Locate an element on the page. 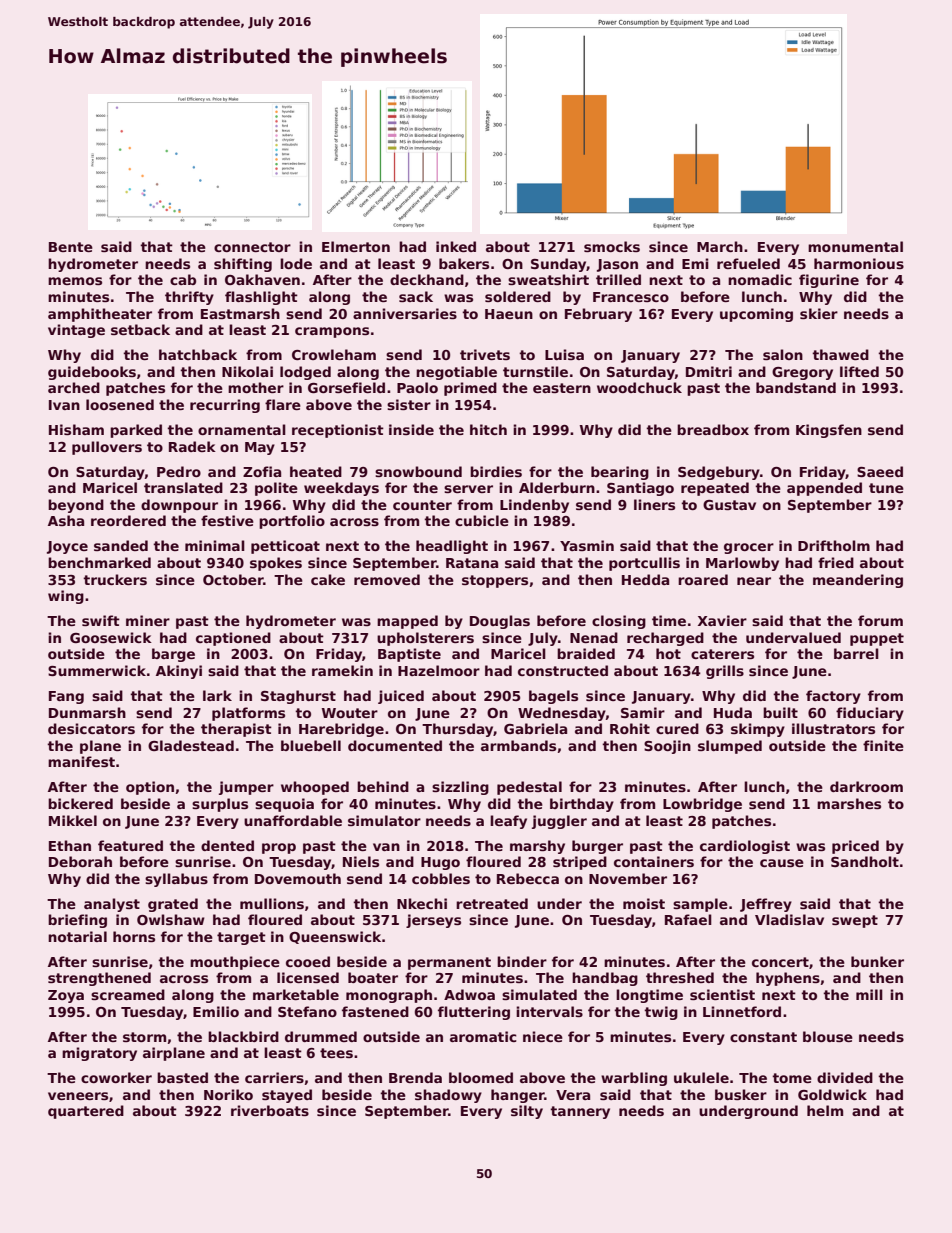  binder is located at coordinates (522, 961).
